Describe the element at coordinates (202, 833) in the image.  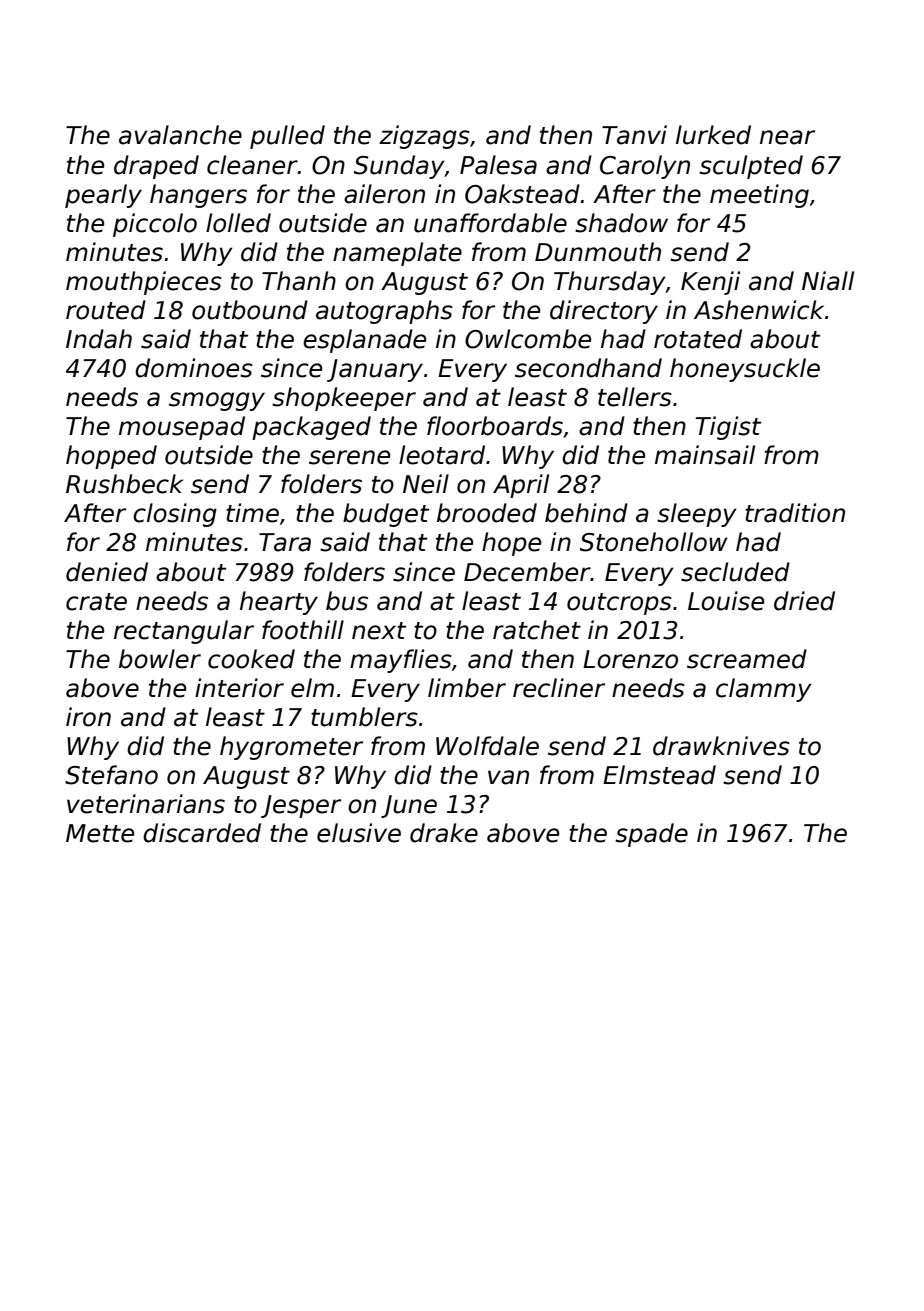
I see `discarded` at that location.
